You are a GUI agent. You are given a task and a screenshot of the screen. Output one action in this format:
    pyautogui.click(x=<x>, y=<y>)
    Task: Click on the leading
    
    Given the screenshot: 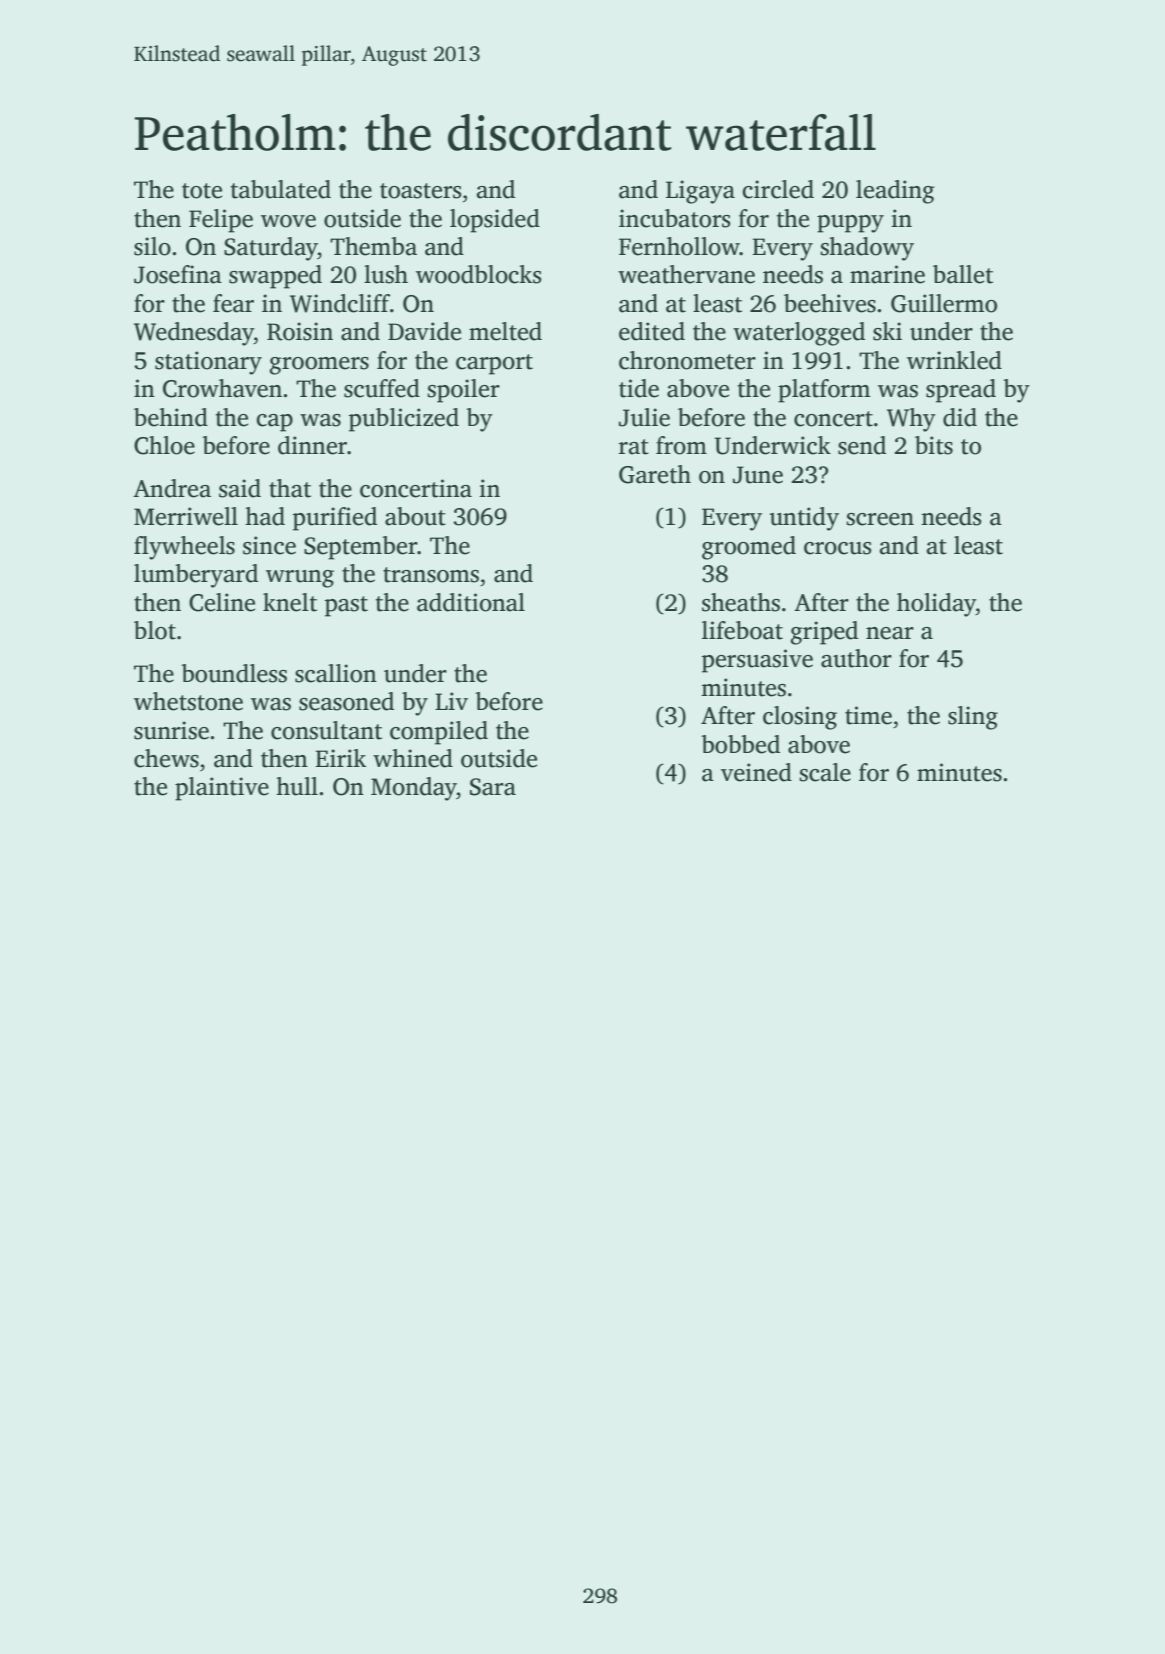 What is the action you would take?
    pyautogui.click(x=895, y=192)
